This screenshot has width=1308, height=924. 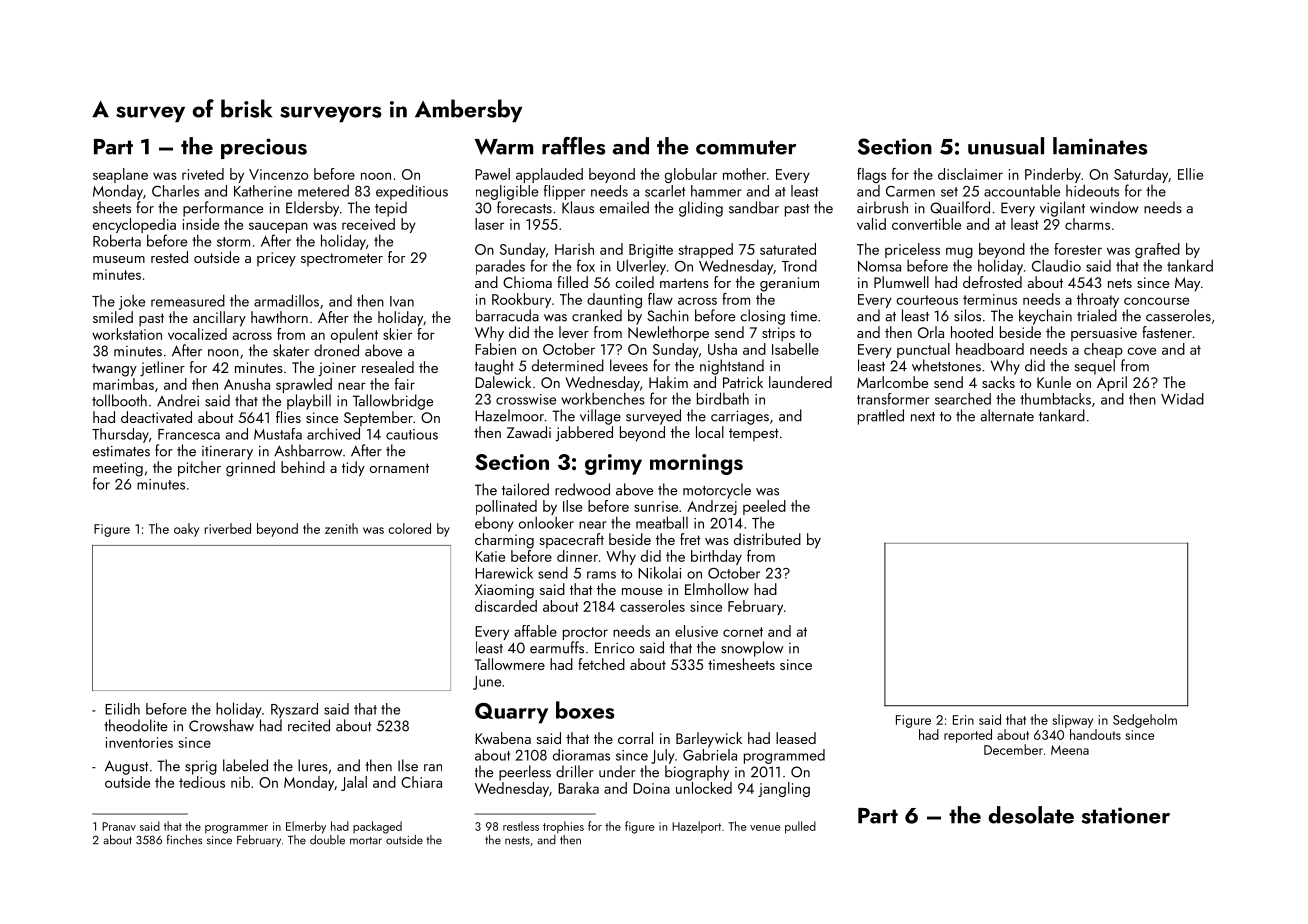 I want to click on peeled, so click(x=764, y=507).
